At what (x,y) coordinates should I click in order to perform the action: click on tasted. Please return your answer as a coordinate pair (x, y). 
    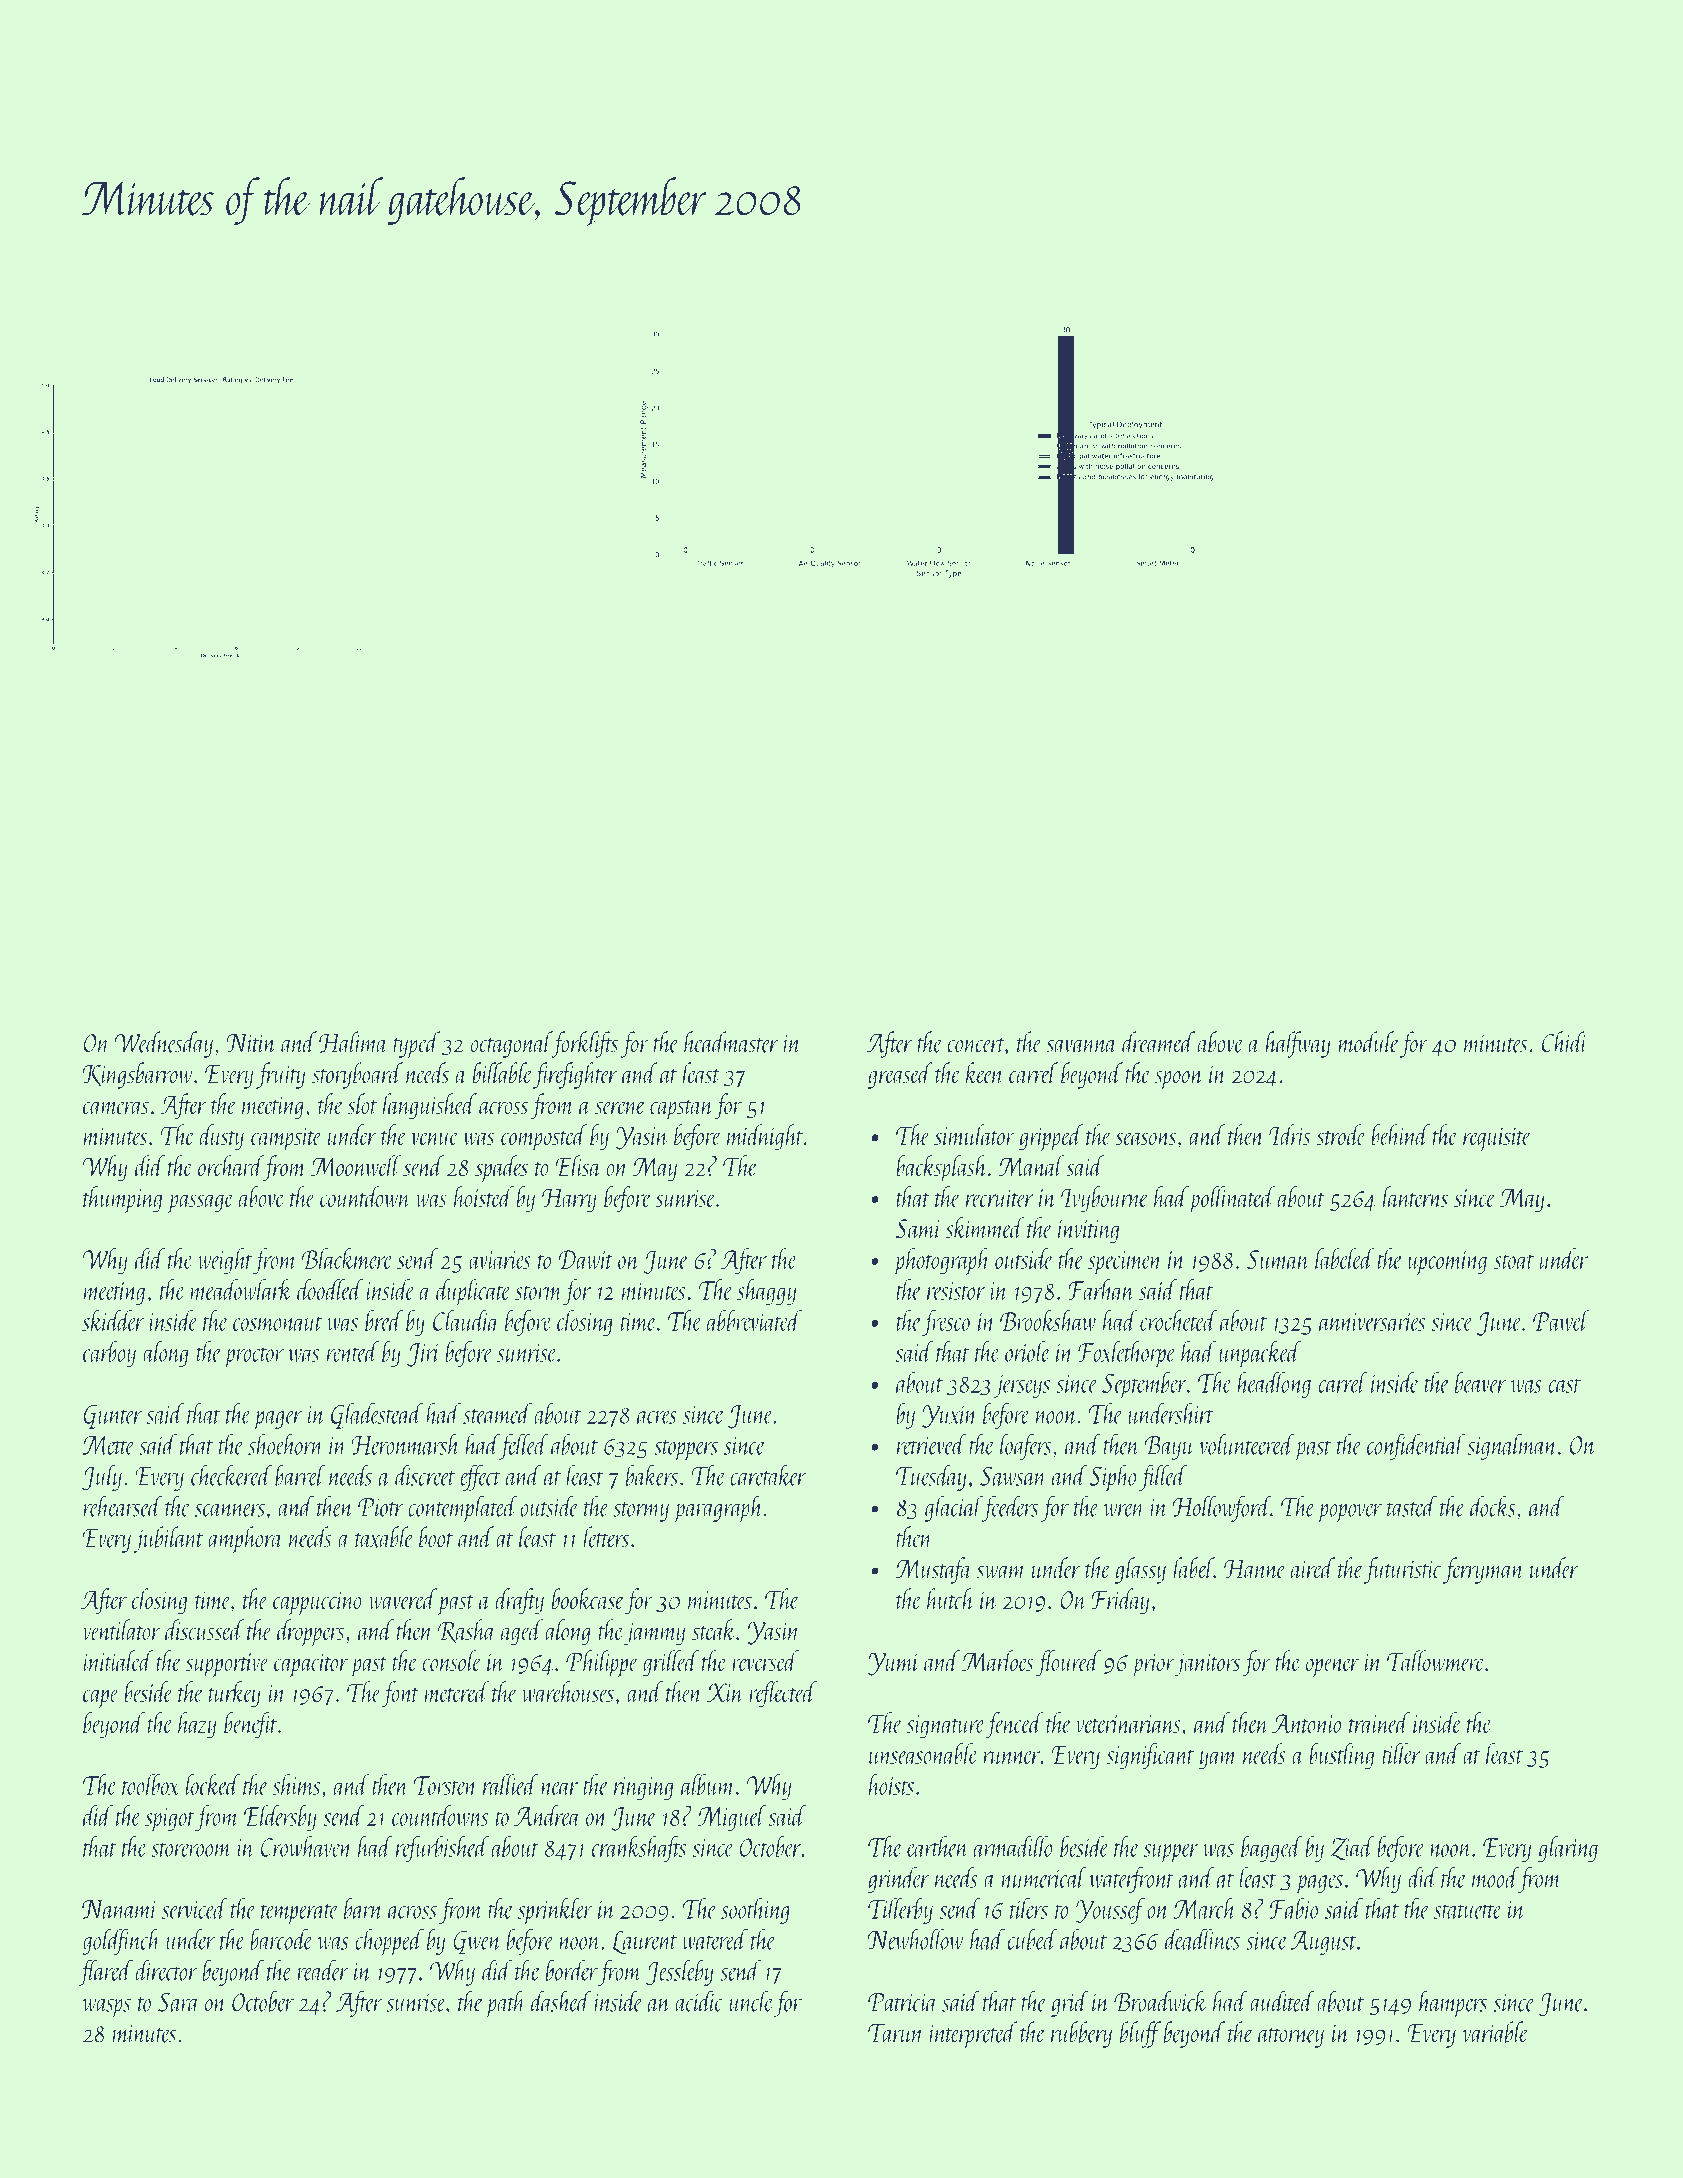
    Looking at the image, I should click on (1412, 1506).
